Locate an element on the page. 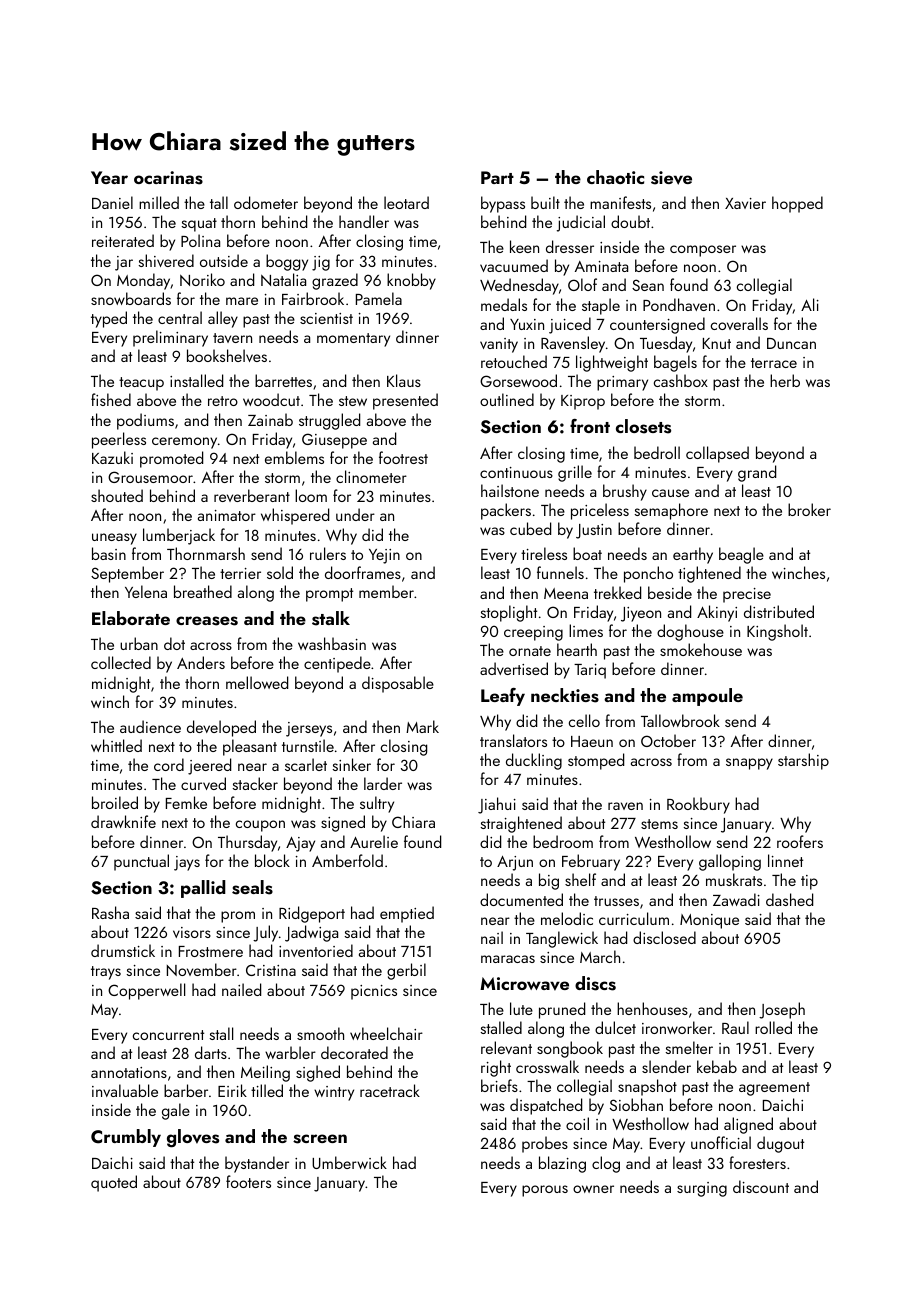  hopped is located at coordinates (797, 204).
